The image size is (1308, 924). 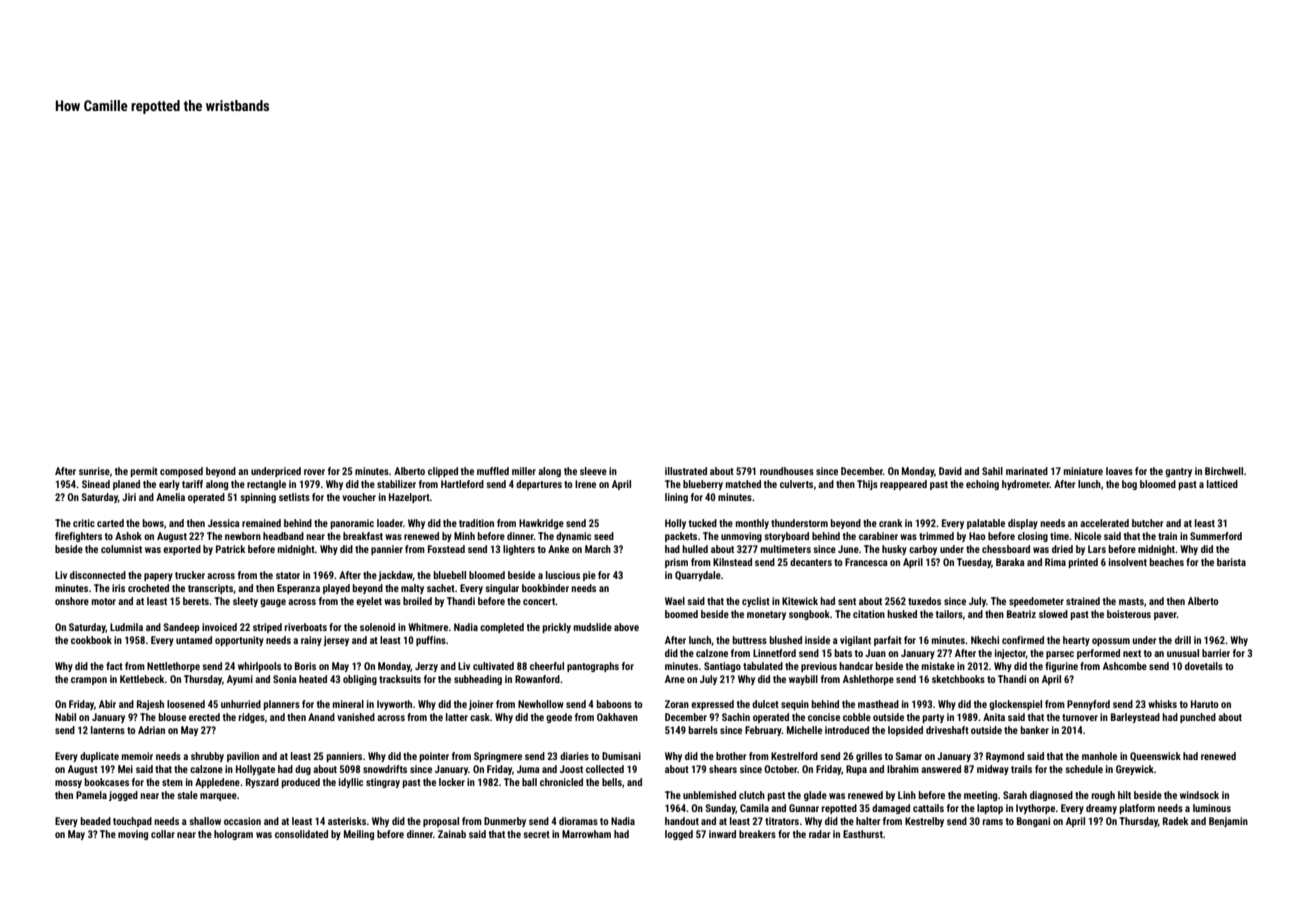 I want to click on roundhouses, so click(x=787, y=471).
